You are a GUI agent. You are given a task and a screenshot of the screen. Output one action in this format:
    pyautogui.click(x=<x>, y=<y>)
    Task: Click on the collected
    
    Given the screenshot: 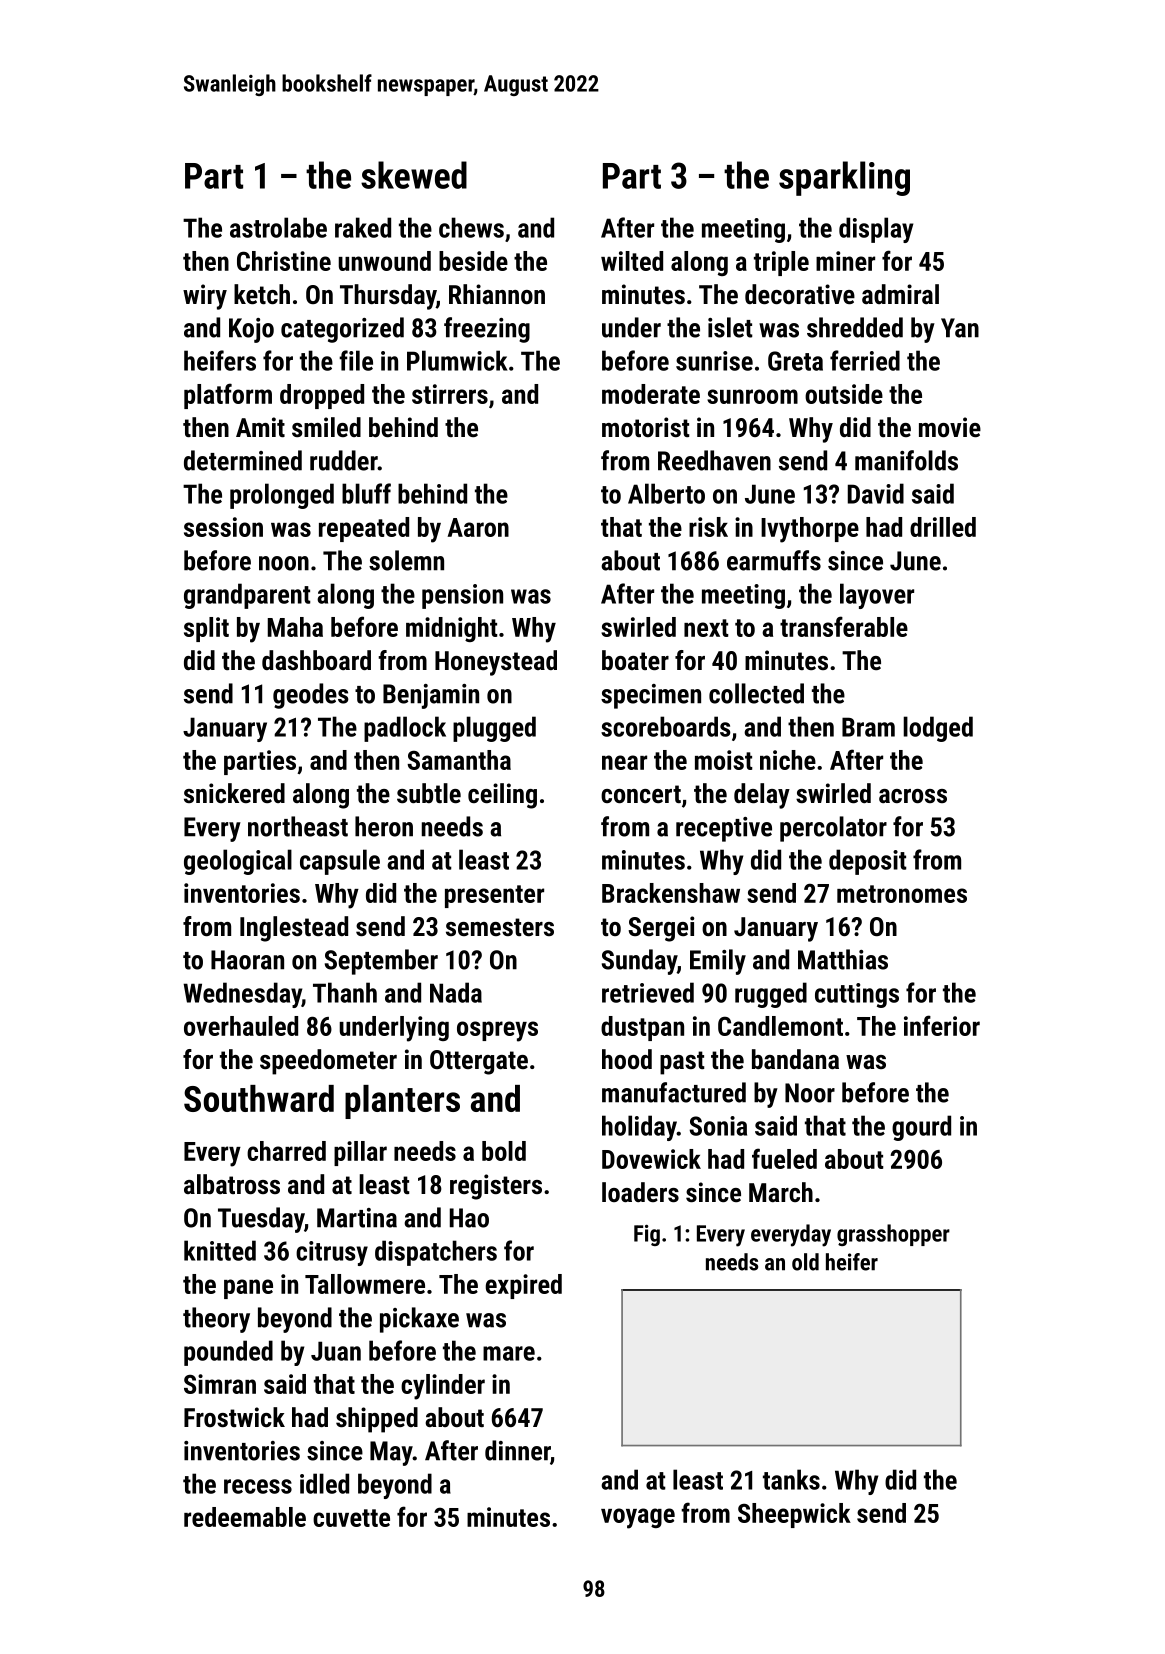 What is the action you would take?
    pyautogui.click(x=756, y=693)
